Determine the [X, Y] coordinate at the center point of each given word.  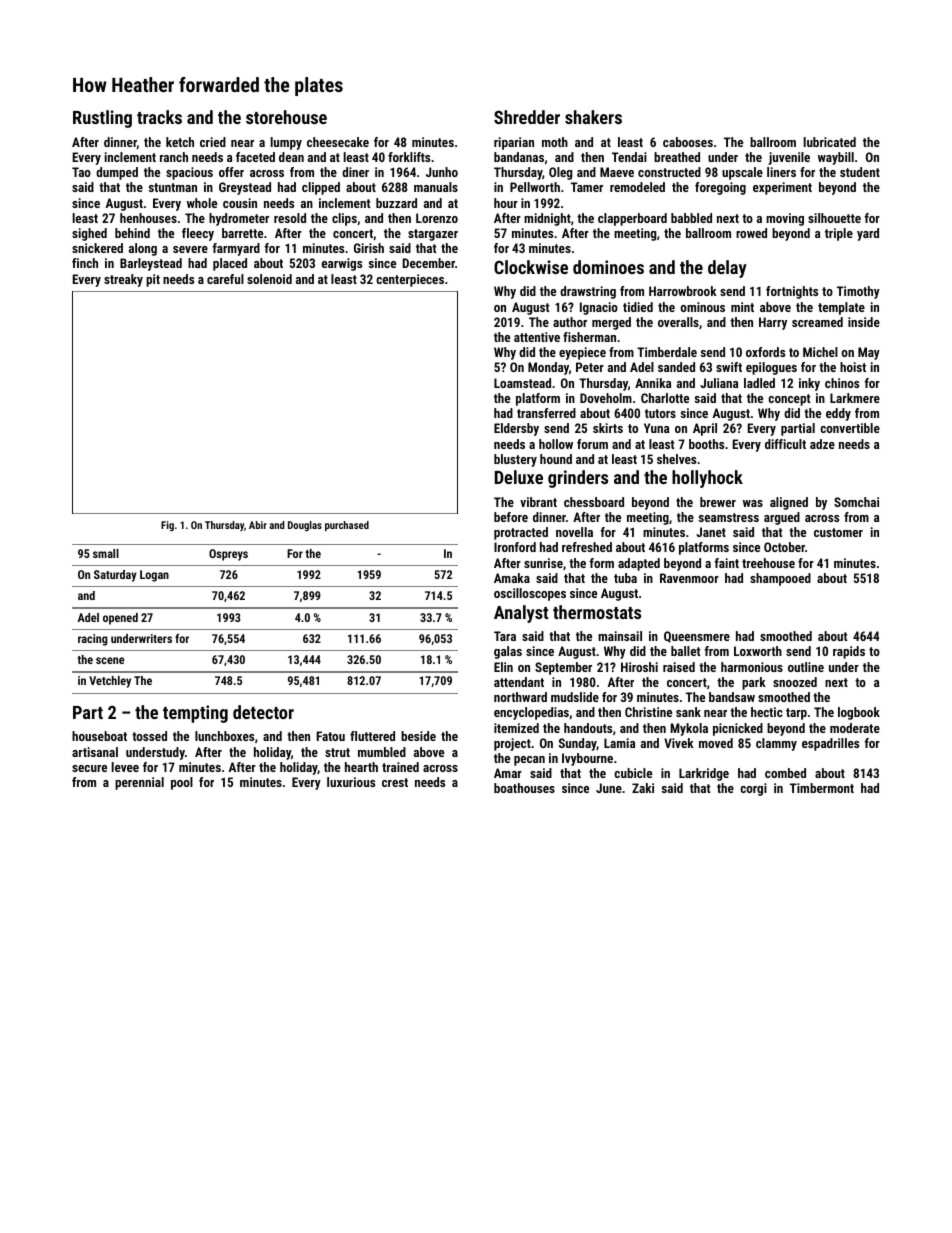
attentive [537, 337]
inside [864, 322]
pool [182, 783]
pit [153, 280]
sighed [89, 234]
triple [839, 234]
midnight [547, 219]
